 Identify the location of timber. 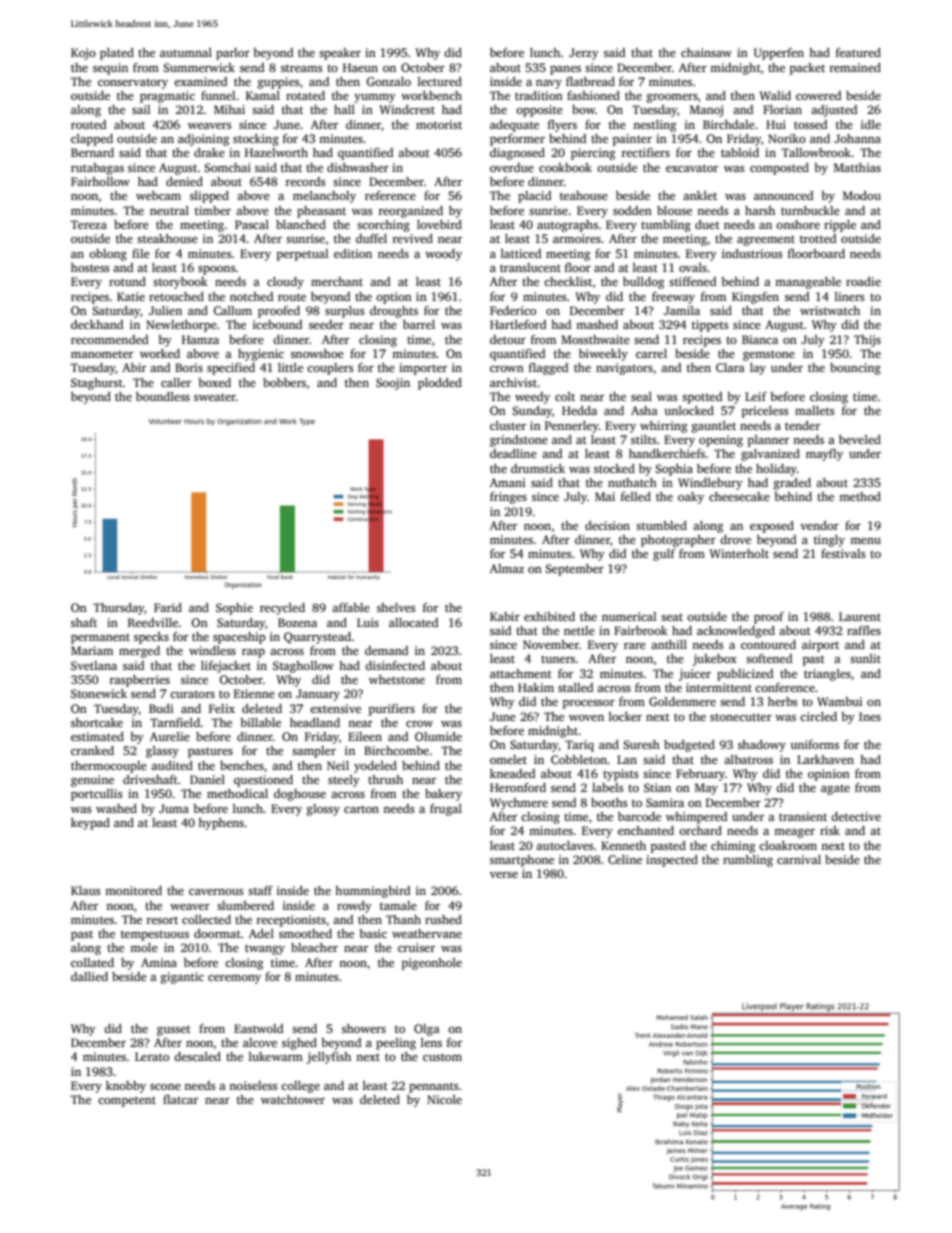
(213, 210).
